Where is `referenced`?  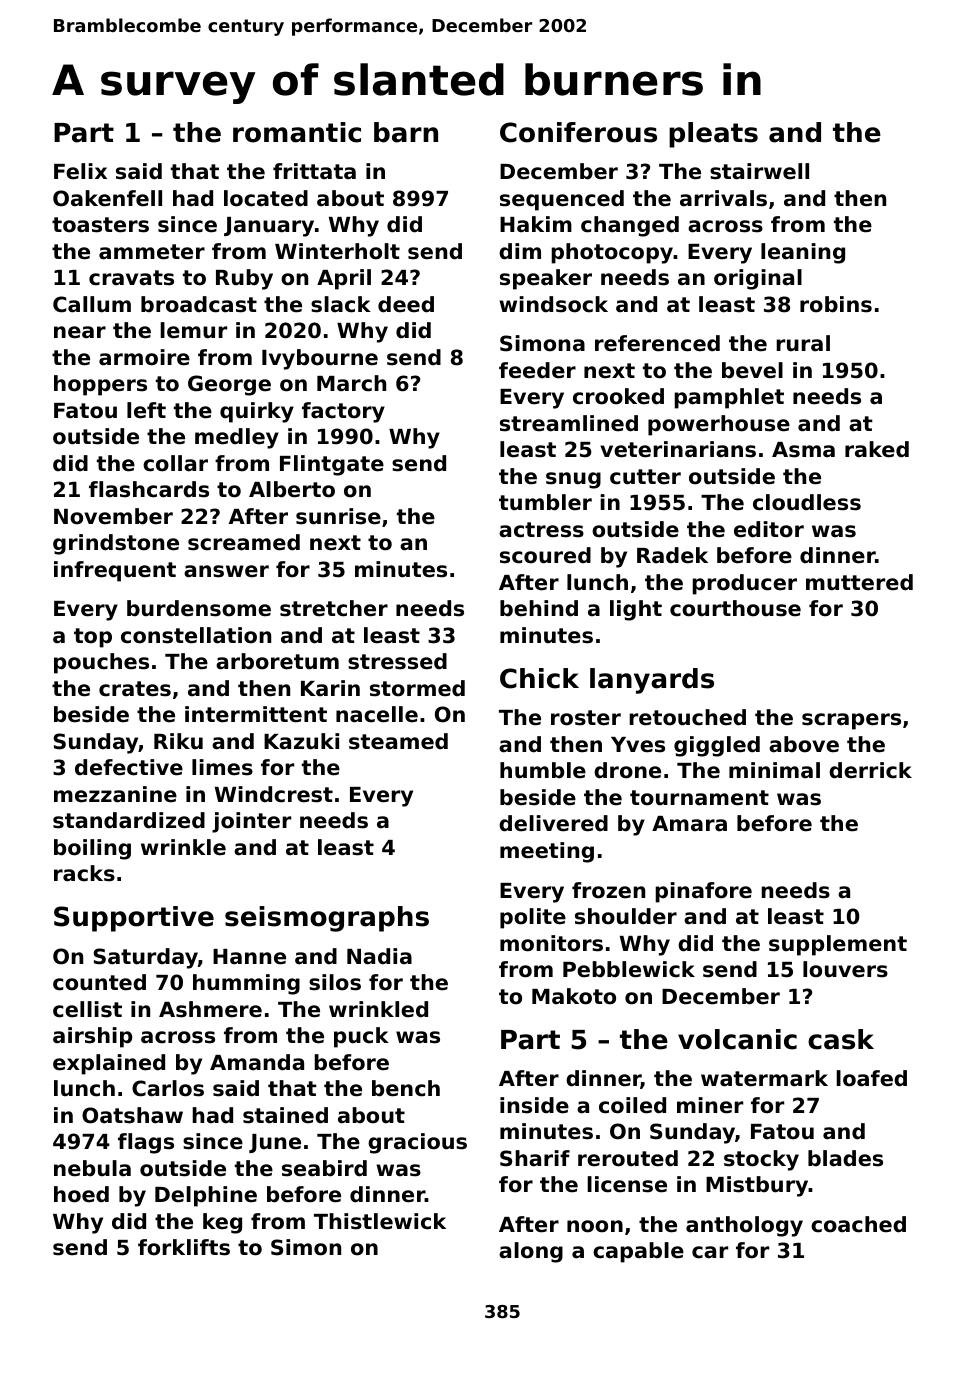 referenced is located at coordinates (657, 343).
